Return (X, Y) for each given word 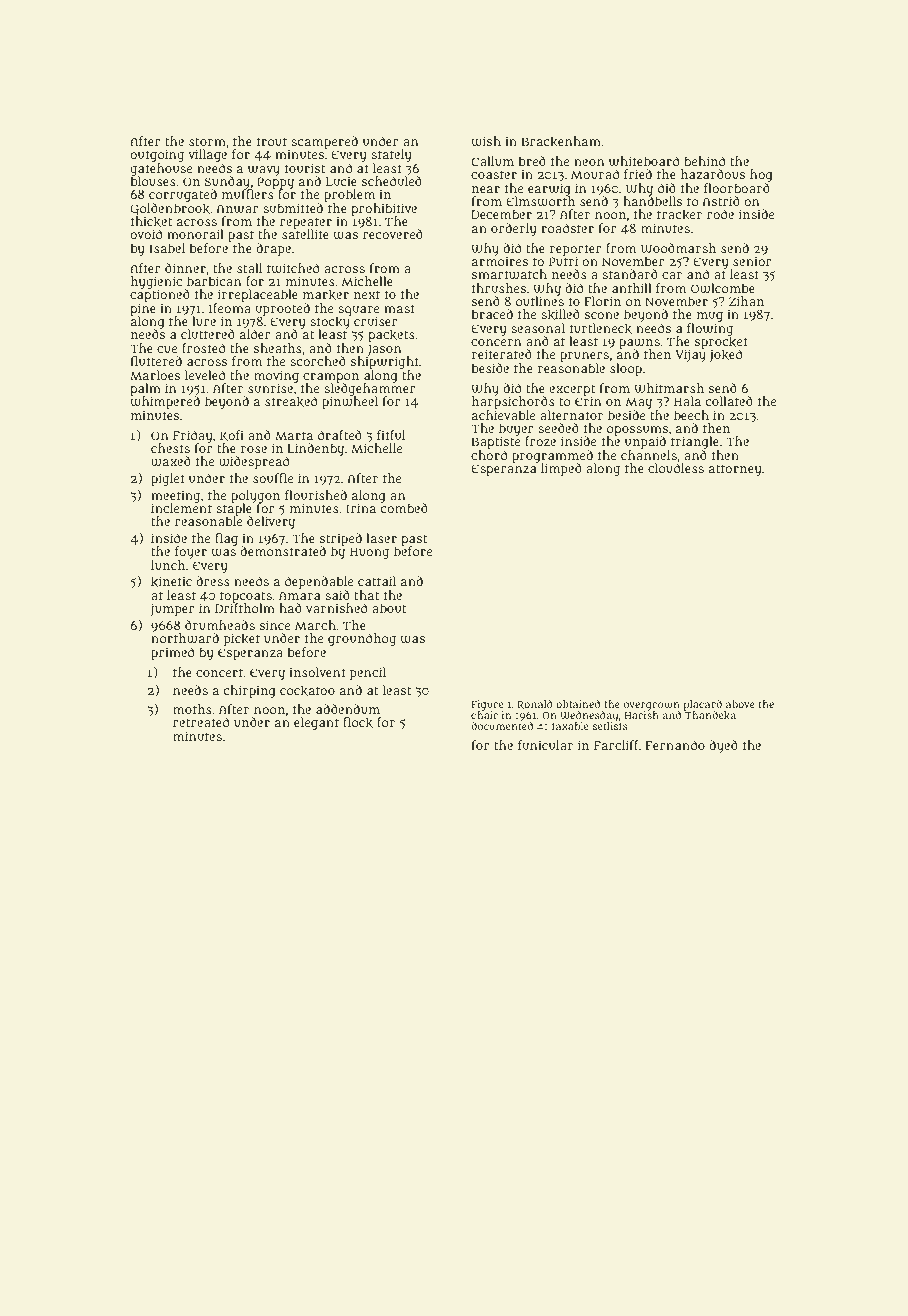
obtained (578, 704)
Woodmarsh (678, 248)
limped (561, 469)
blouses (153, 181)
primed (172, 653)
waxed (171, 461)
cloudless (676, 468)
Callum (492, 161)
